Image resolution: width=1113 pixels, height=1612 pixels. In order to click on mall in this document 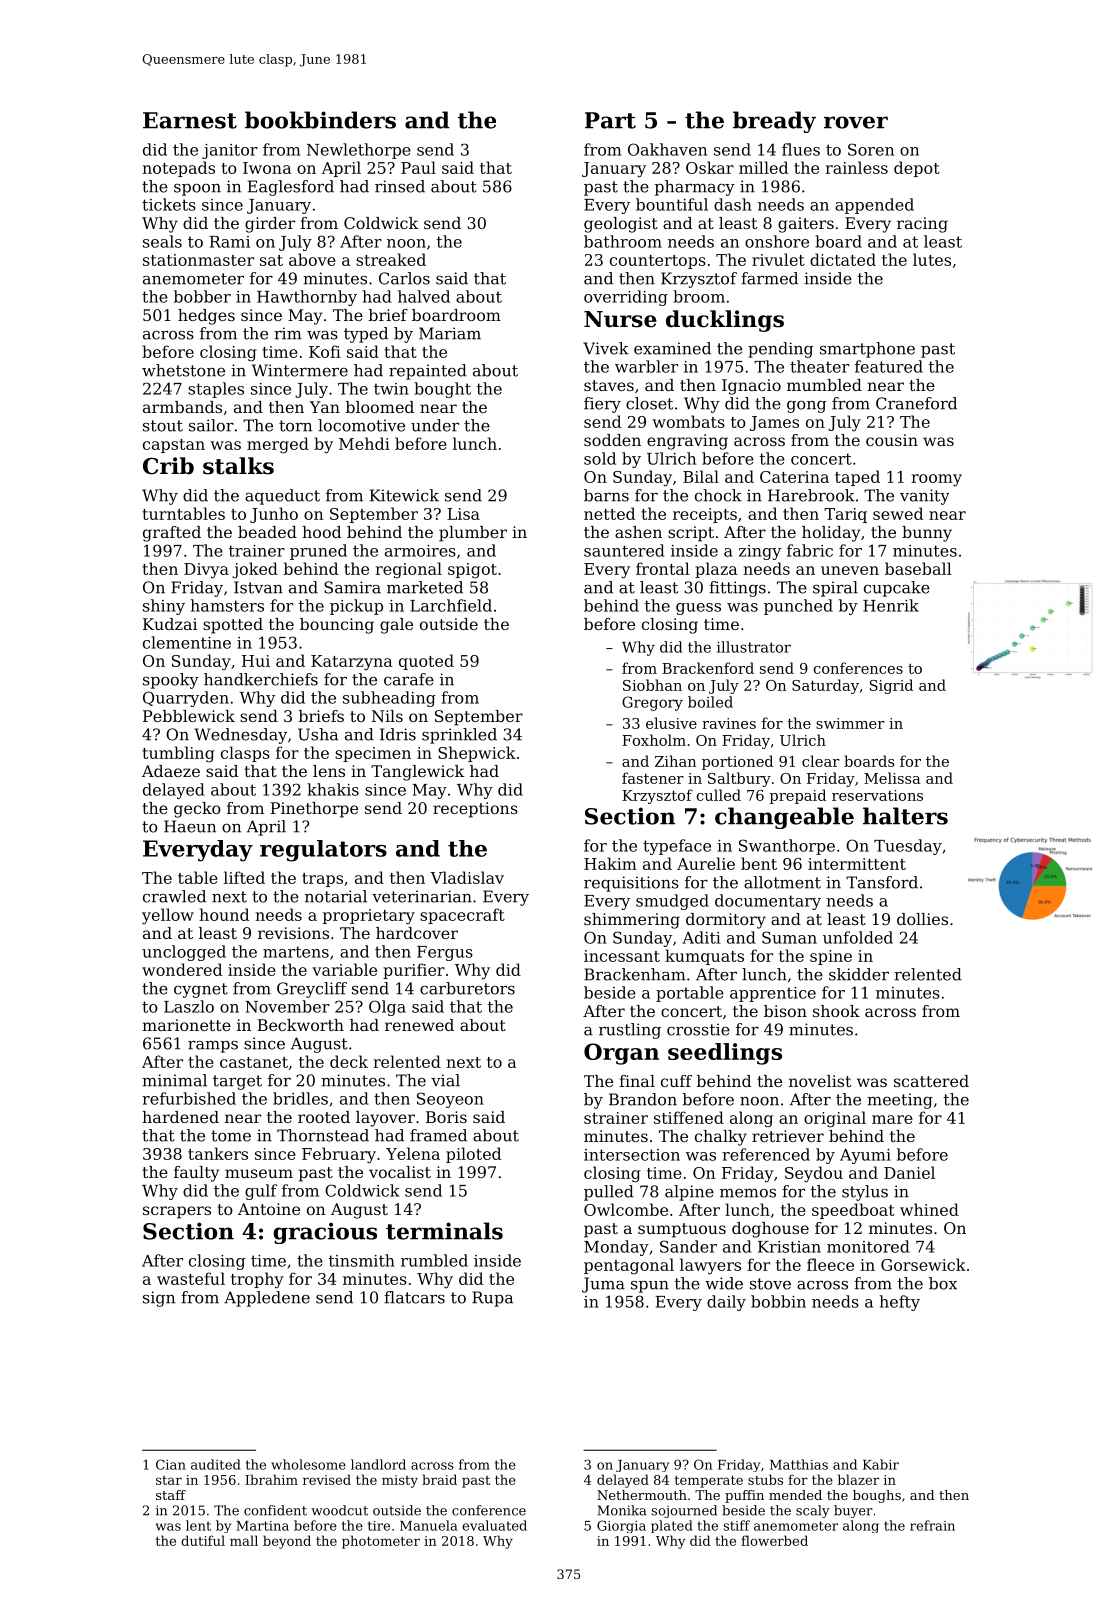, I will do `click(244, 1540)`.
